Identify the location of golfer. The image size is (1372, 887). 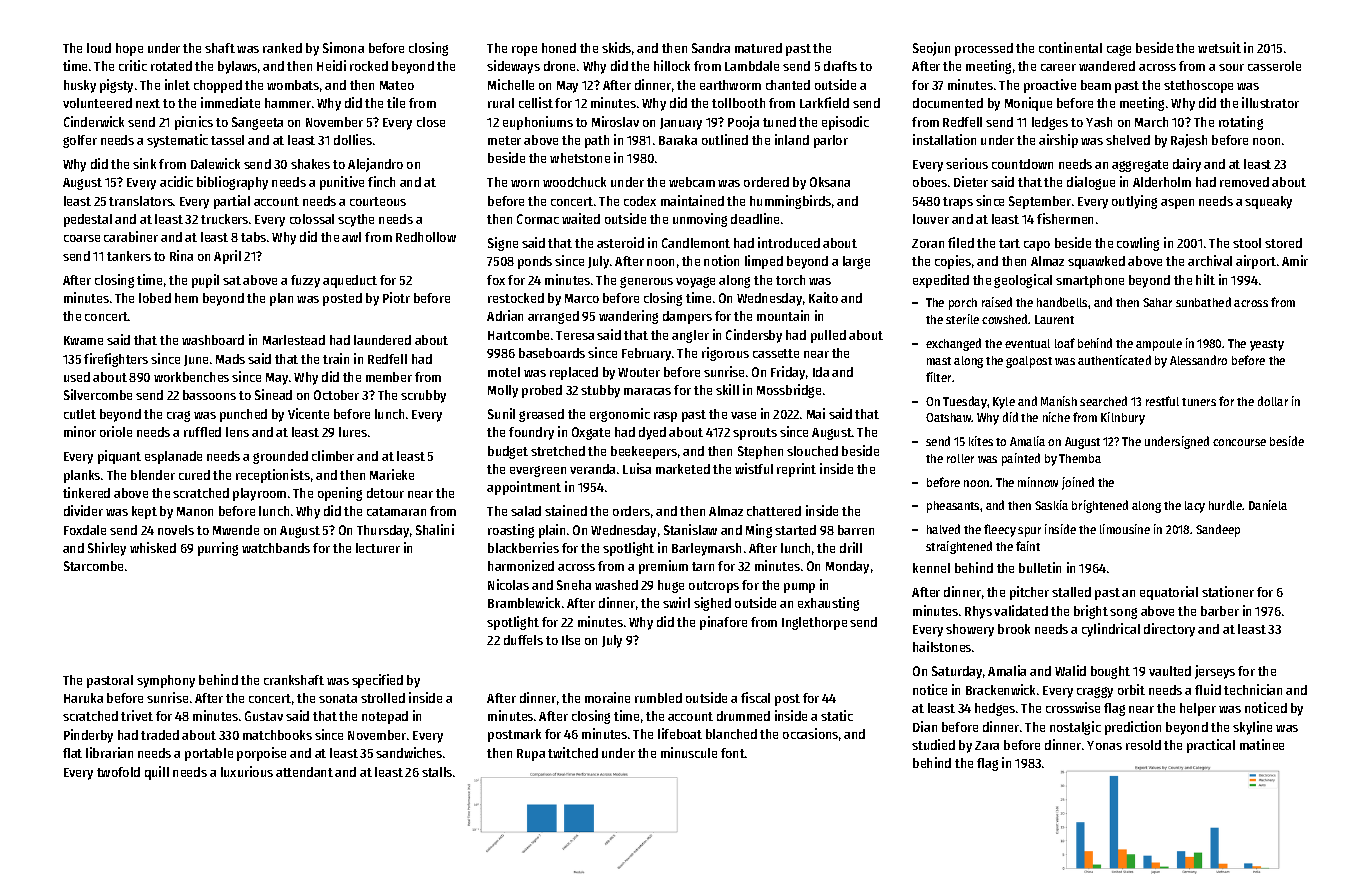
(80, 141).
